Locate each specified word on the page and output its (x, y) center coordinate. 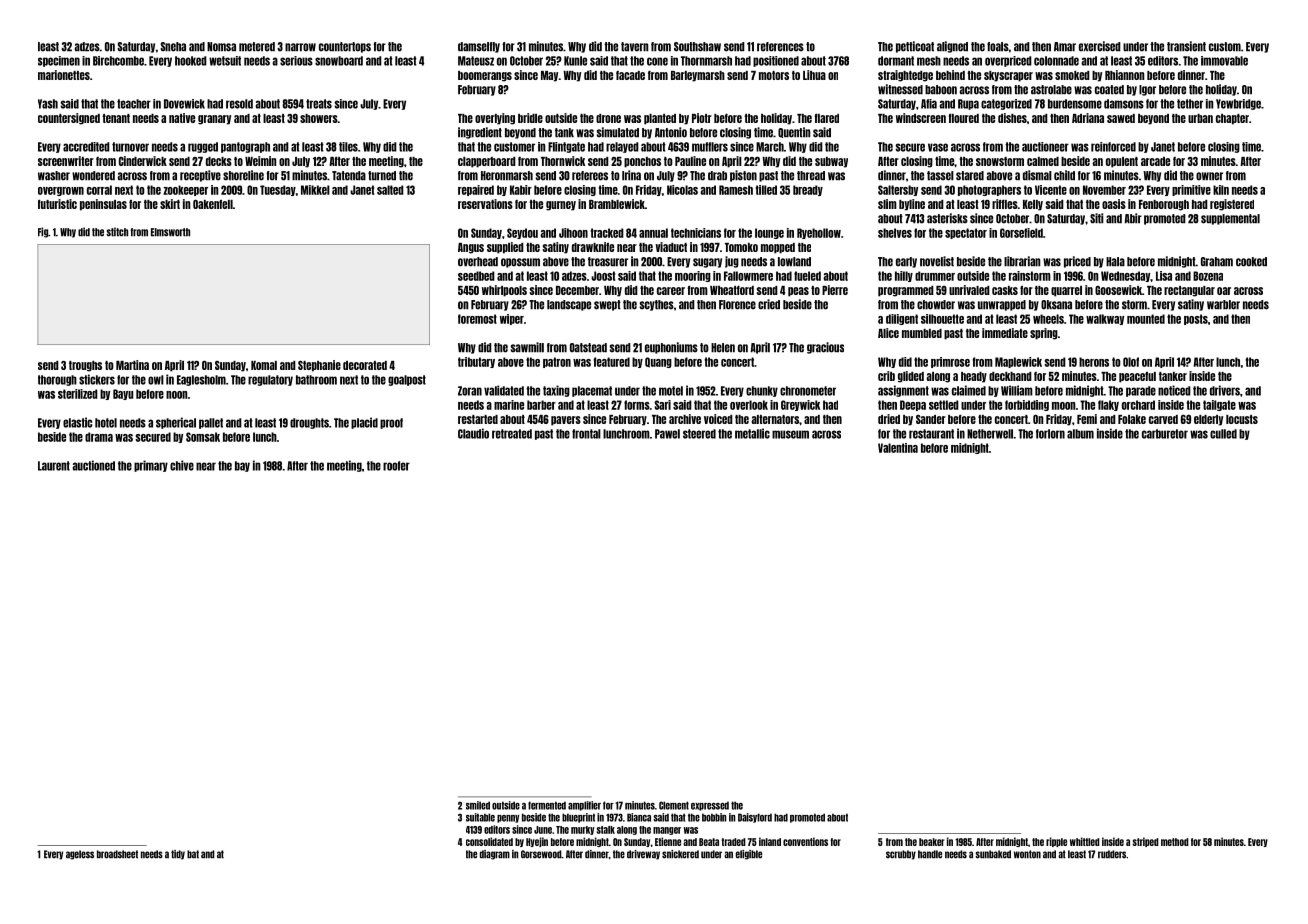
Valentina (898, 448)
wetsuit (225, 61)
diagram (495, 855)
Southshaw (697, 47)
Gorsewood (541, 854)
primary (151, 466)
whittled (1085, 841)
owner (1209, 176)
